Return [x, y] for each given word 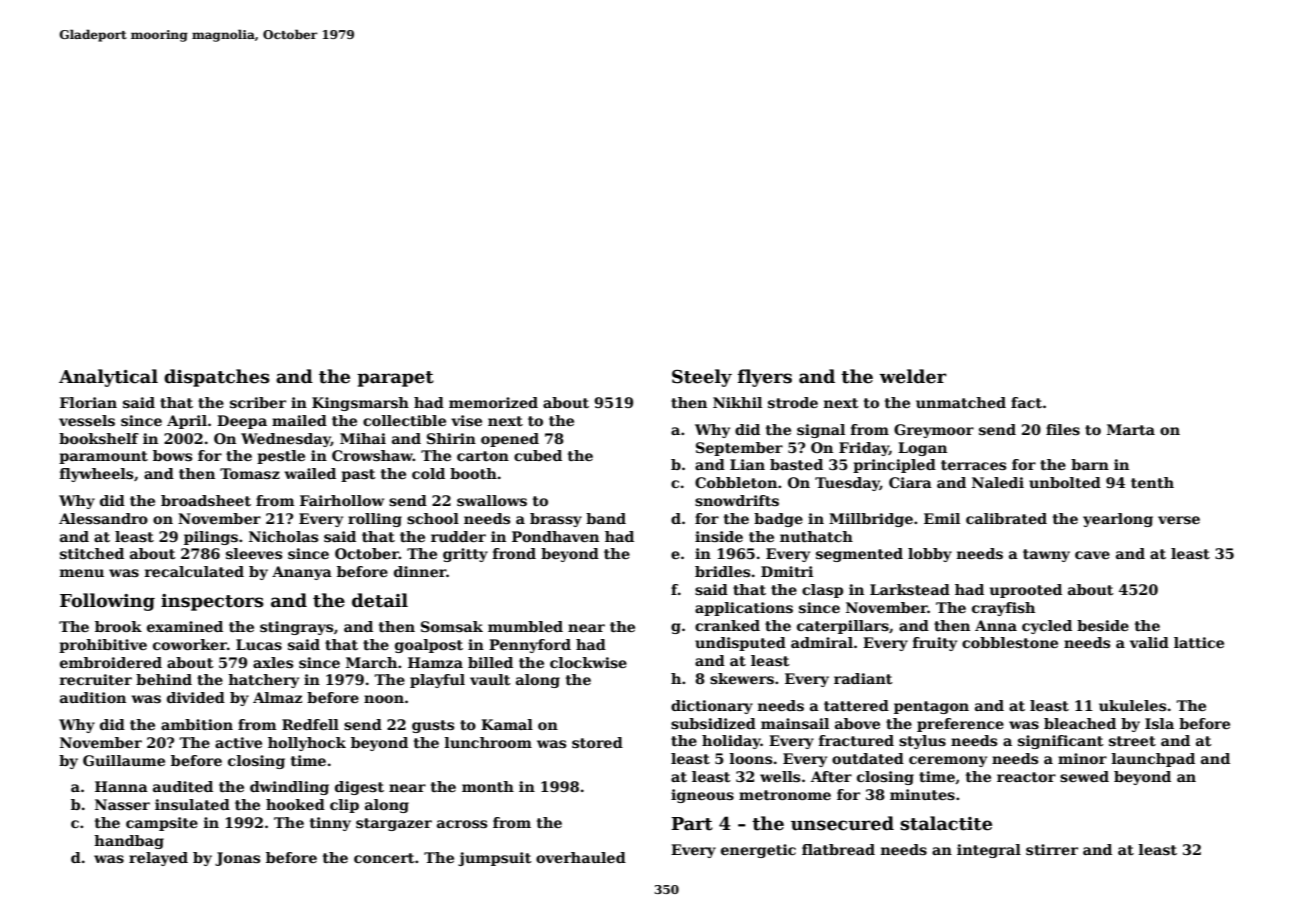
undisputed [740, 644]
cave [1092, 555]
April [187, 422]
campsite [162, 824]
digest [359, 788]
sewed [1084, 776]
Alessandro [103, 518]
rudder [458, 536]
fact [1026, 402]
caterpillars [843, 627]
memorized [493, 402]
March [371, 662]
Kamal [507, 724]
